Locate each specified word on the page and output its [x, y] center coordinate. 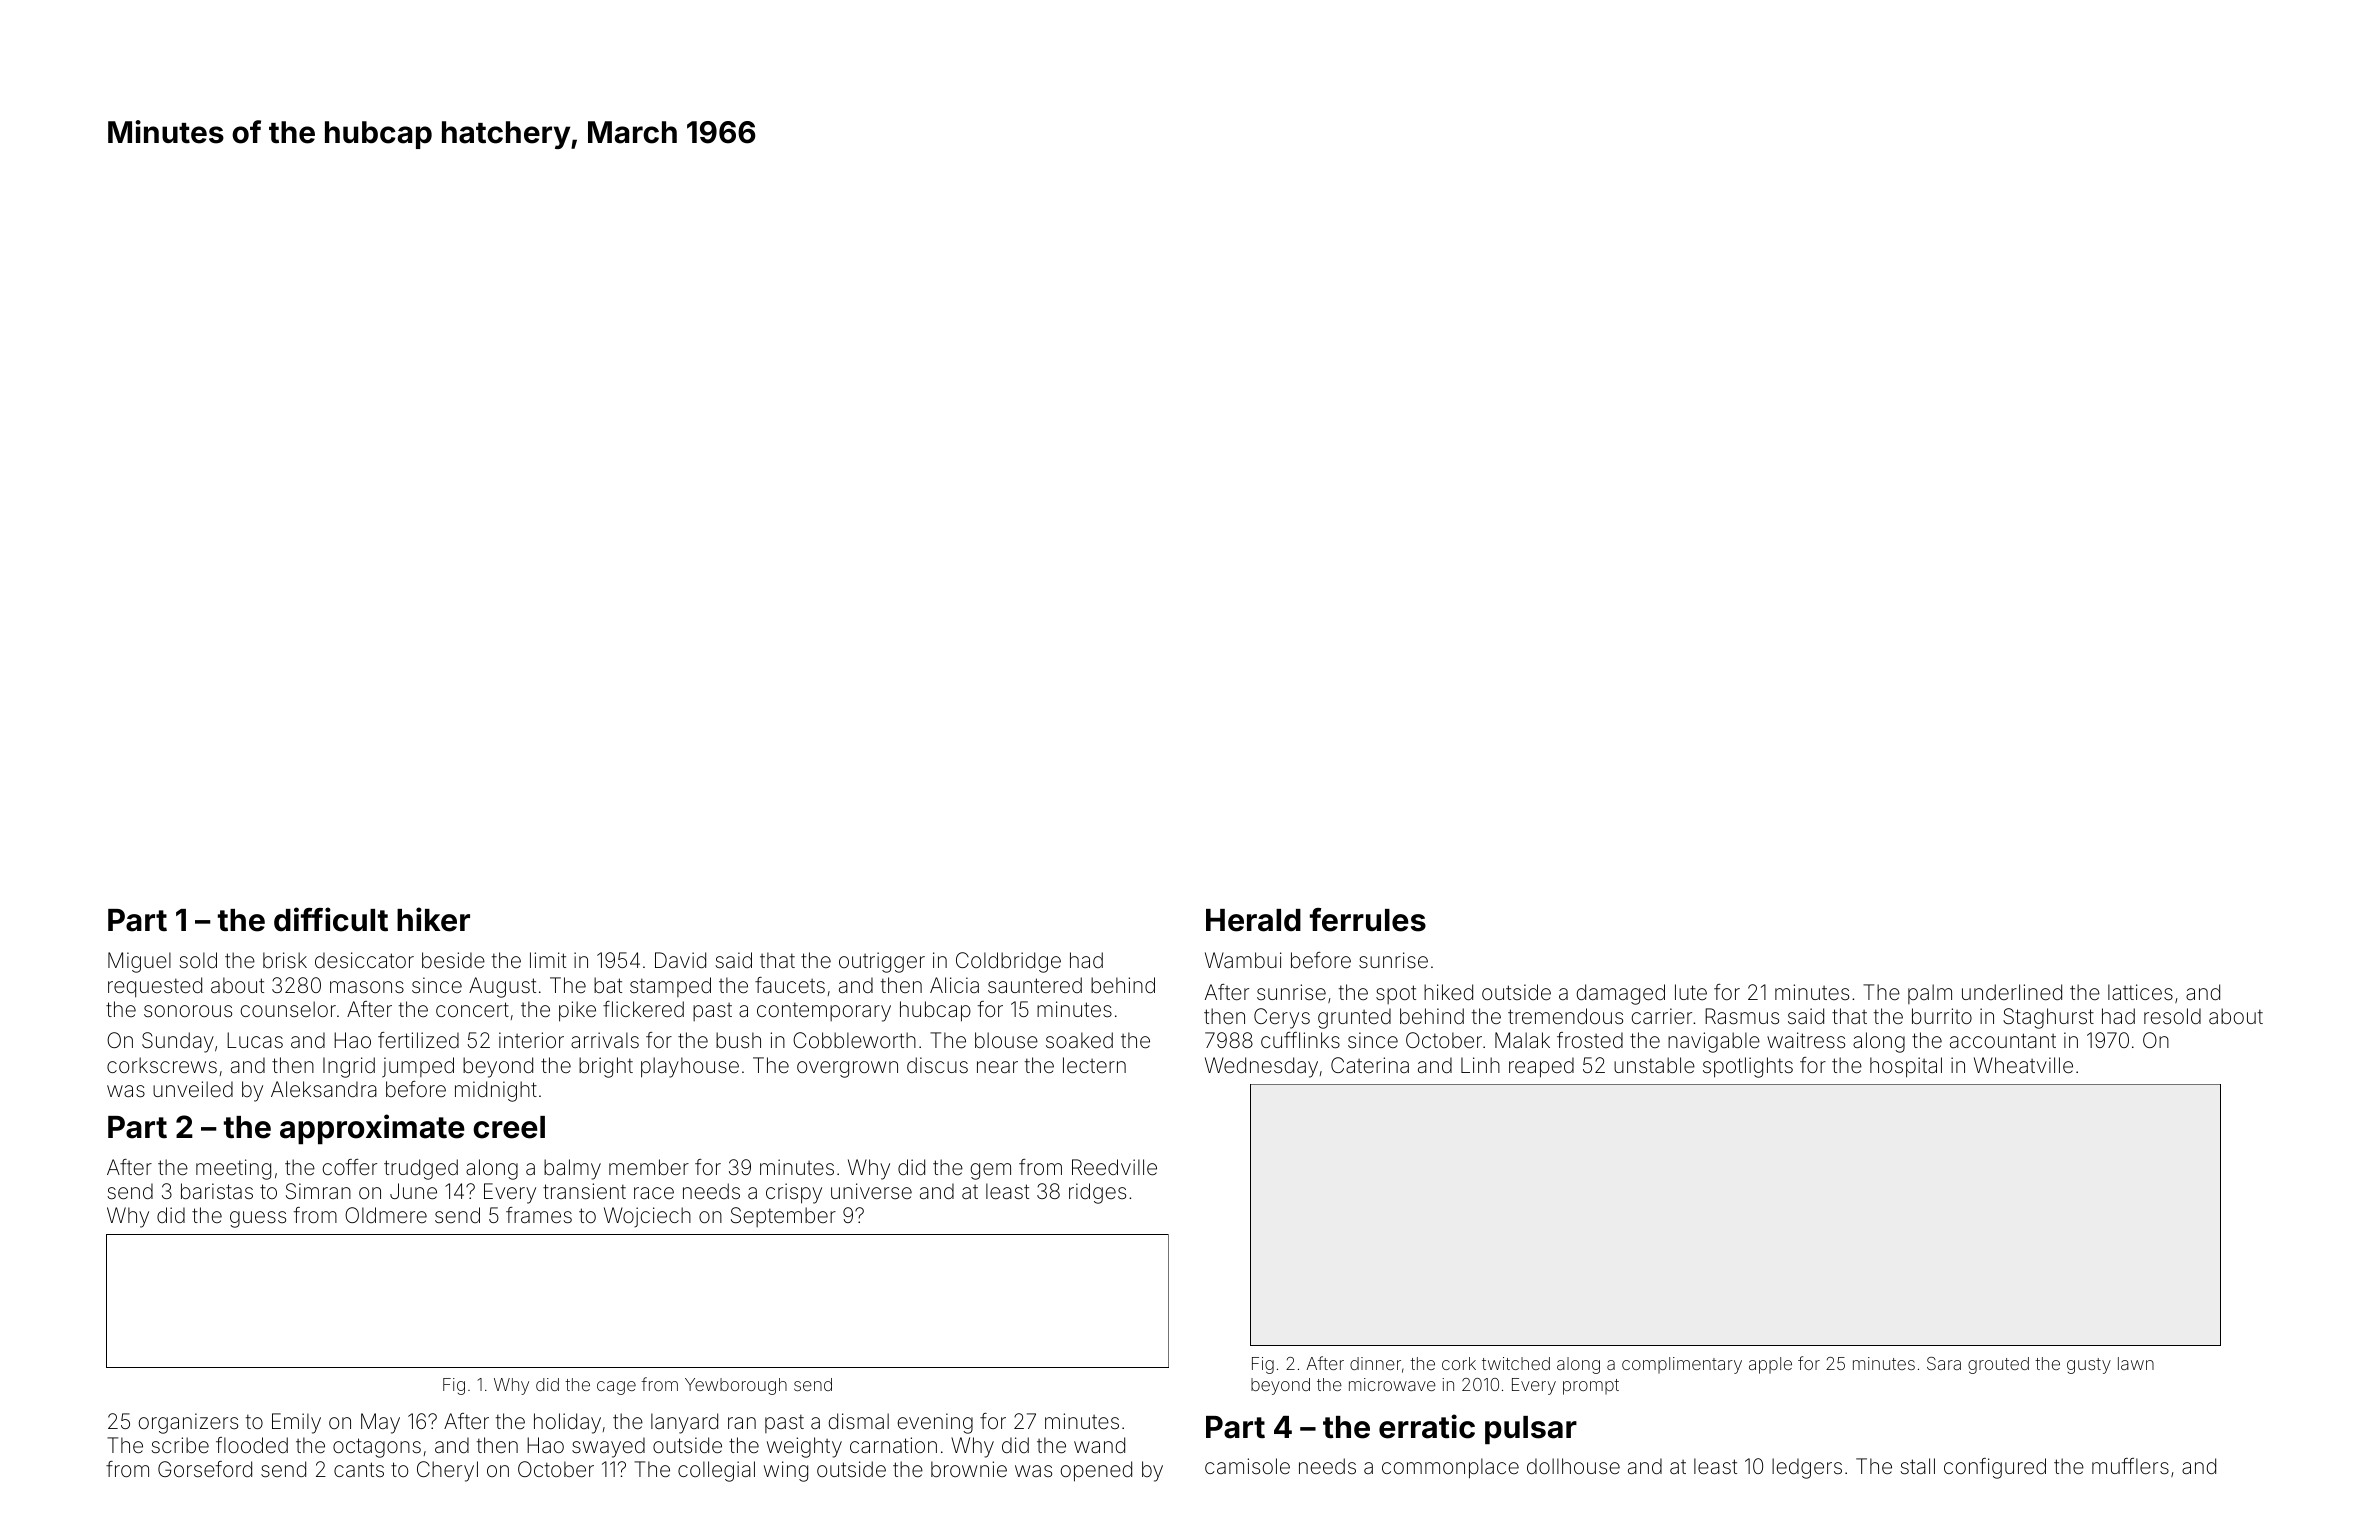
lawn [2136, 1363]
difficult [331, 919]
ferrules [1368, 920]
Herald [1253, 920]
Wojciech [647, 1217]
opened [1096, 1471]
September [783, 1217]
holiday [567, 1423]
